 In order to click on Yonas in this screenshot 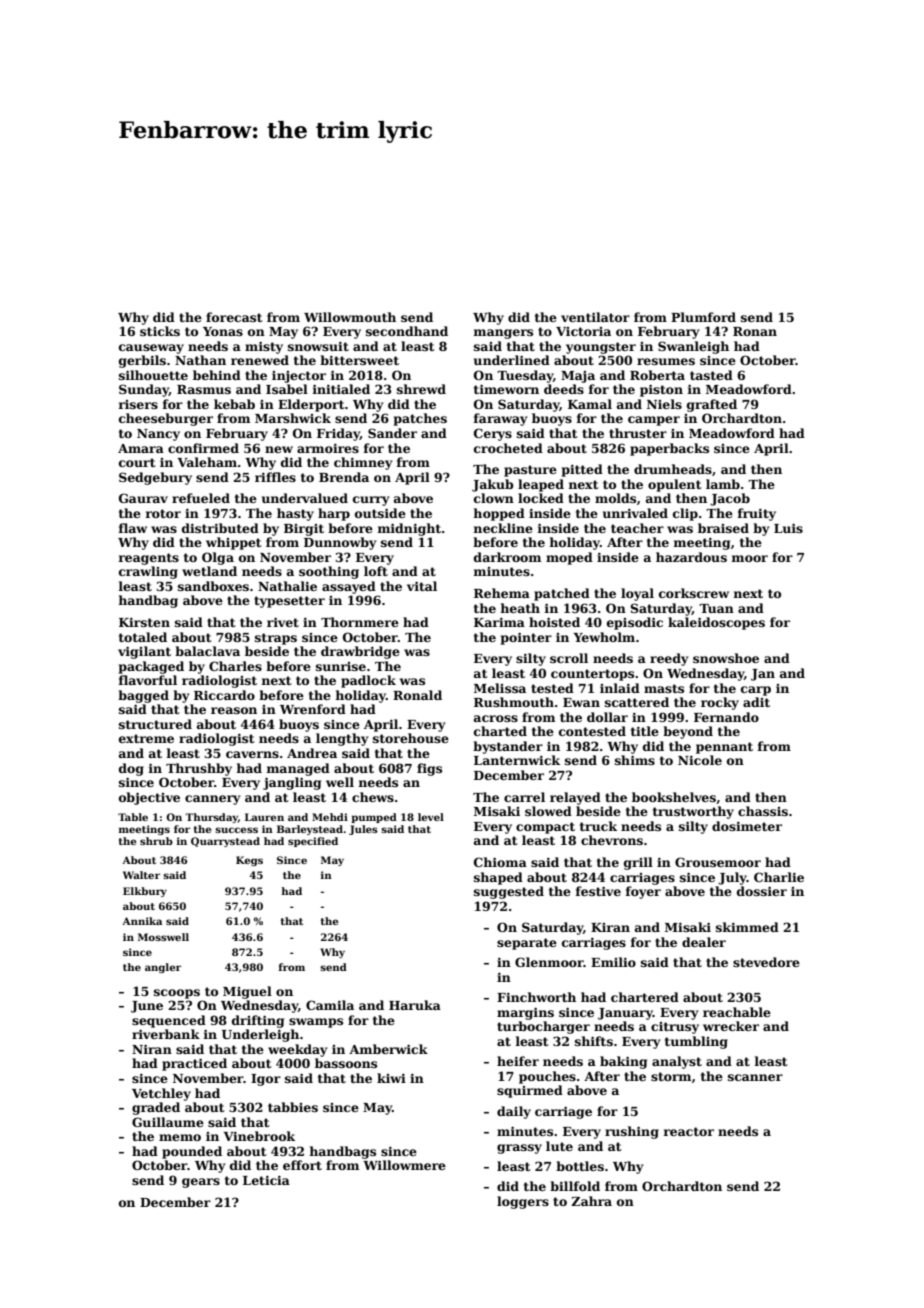, I will do `click(223, 331)`.
